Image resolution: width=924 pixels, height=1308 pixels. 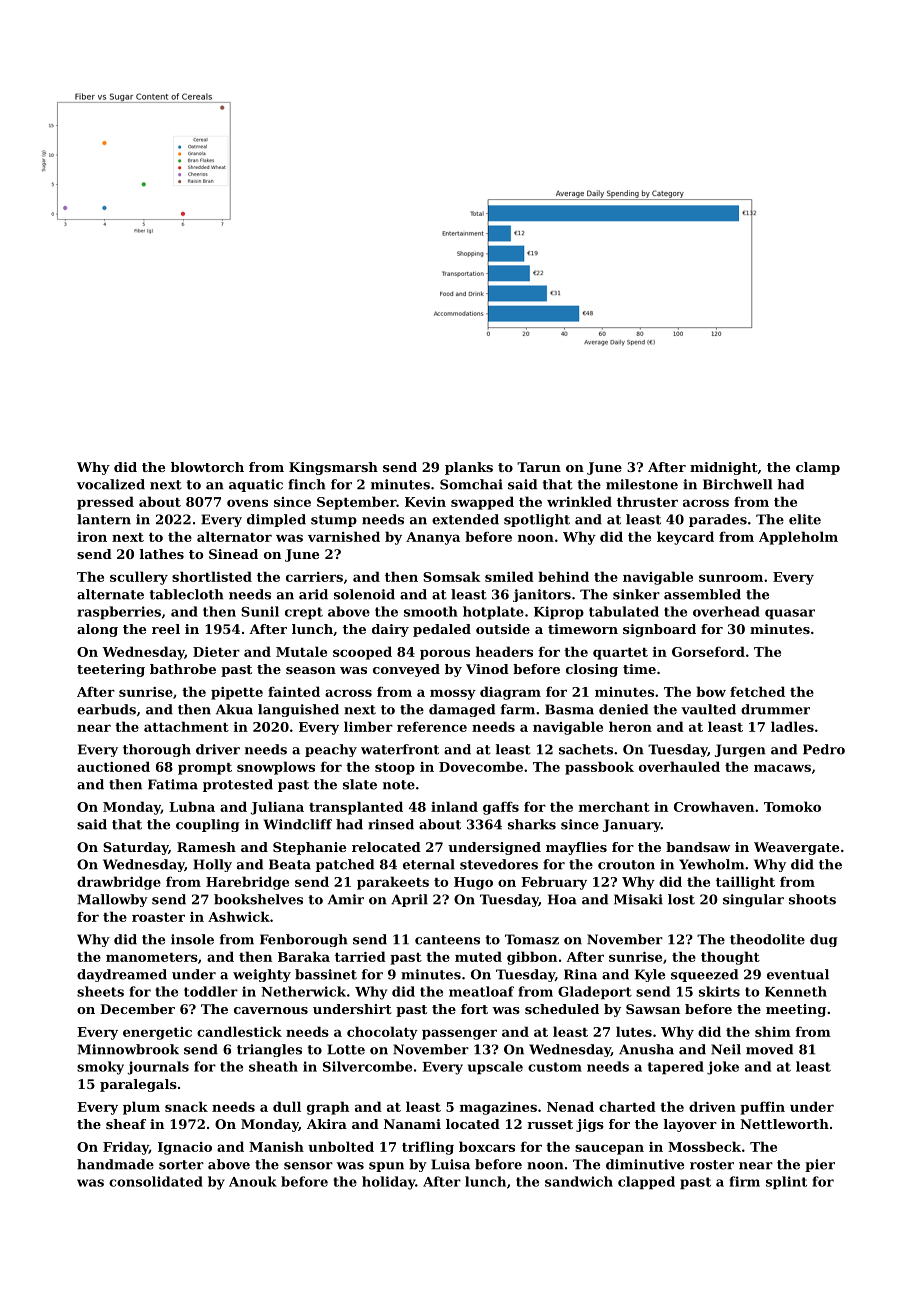 What do you see at coordinates (805, 519) in the image?
I see `elite` at bounding box center [805, 519].
